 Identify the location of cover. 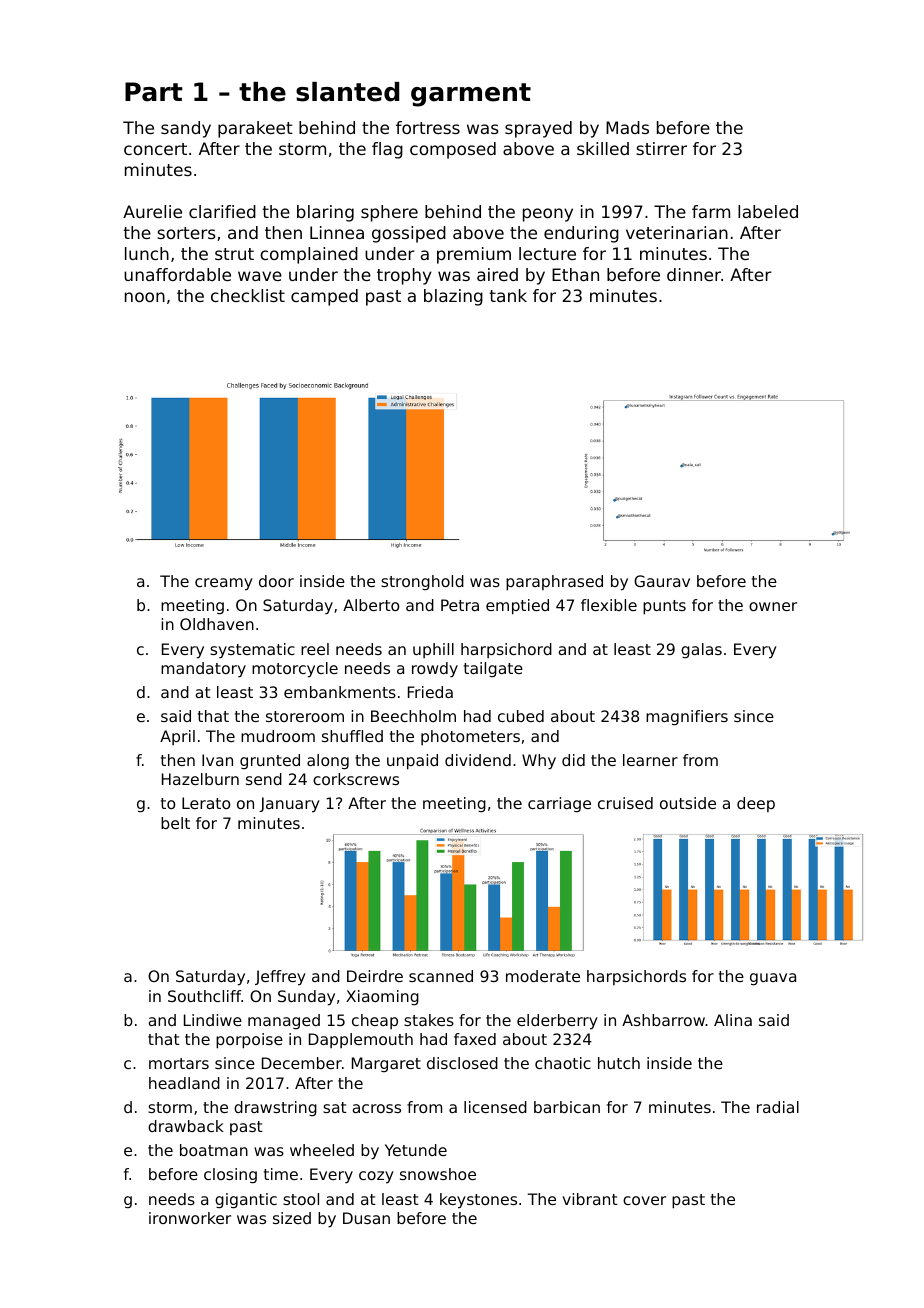
(644, 1200).
